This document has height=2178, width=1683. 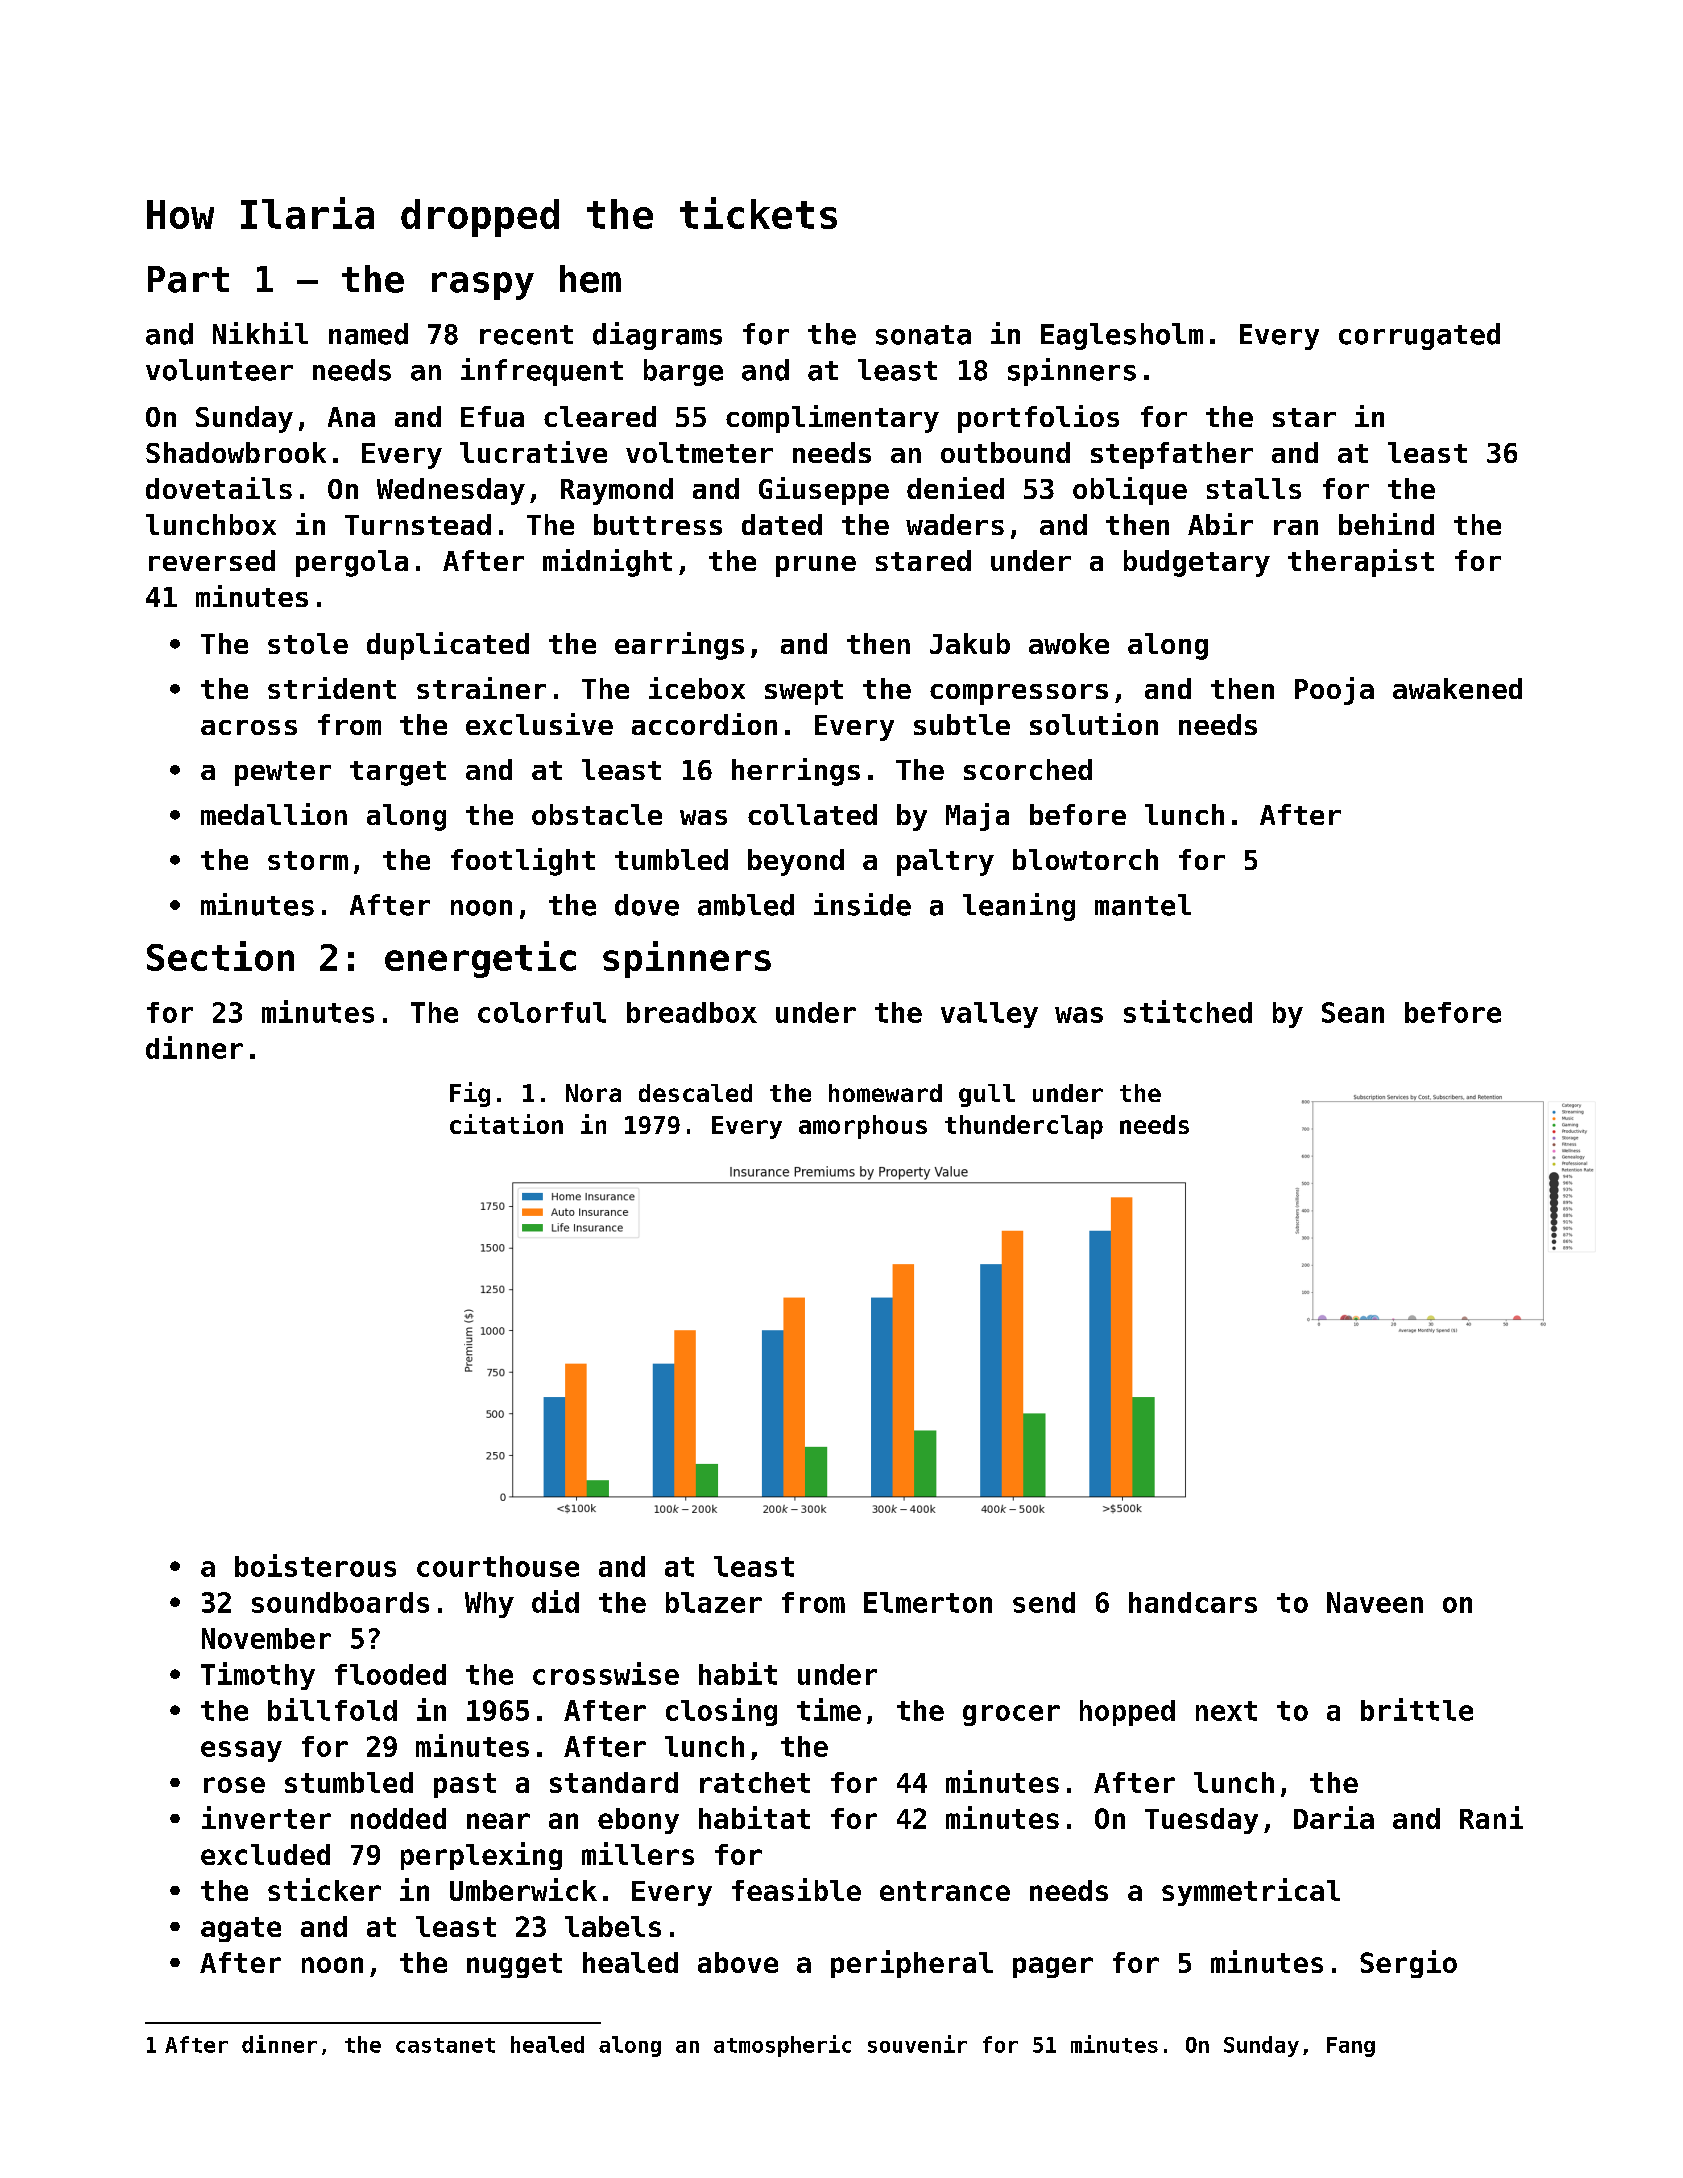 I want to click on beyond, so click(x=796, y=862).
